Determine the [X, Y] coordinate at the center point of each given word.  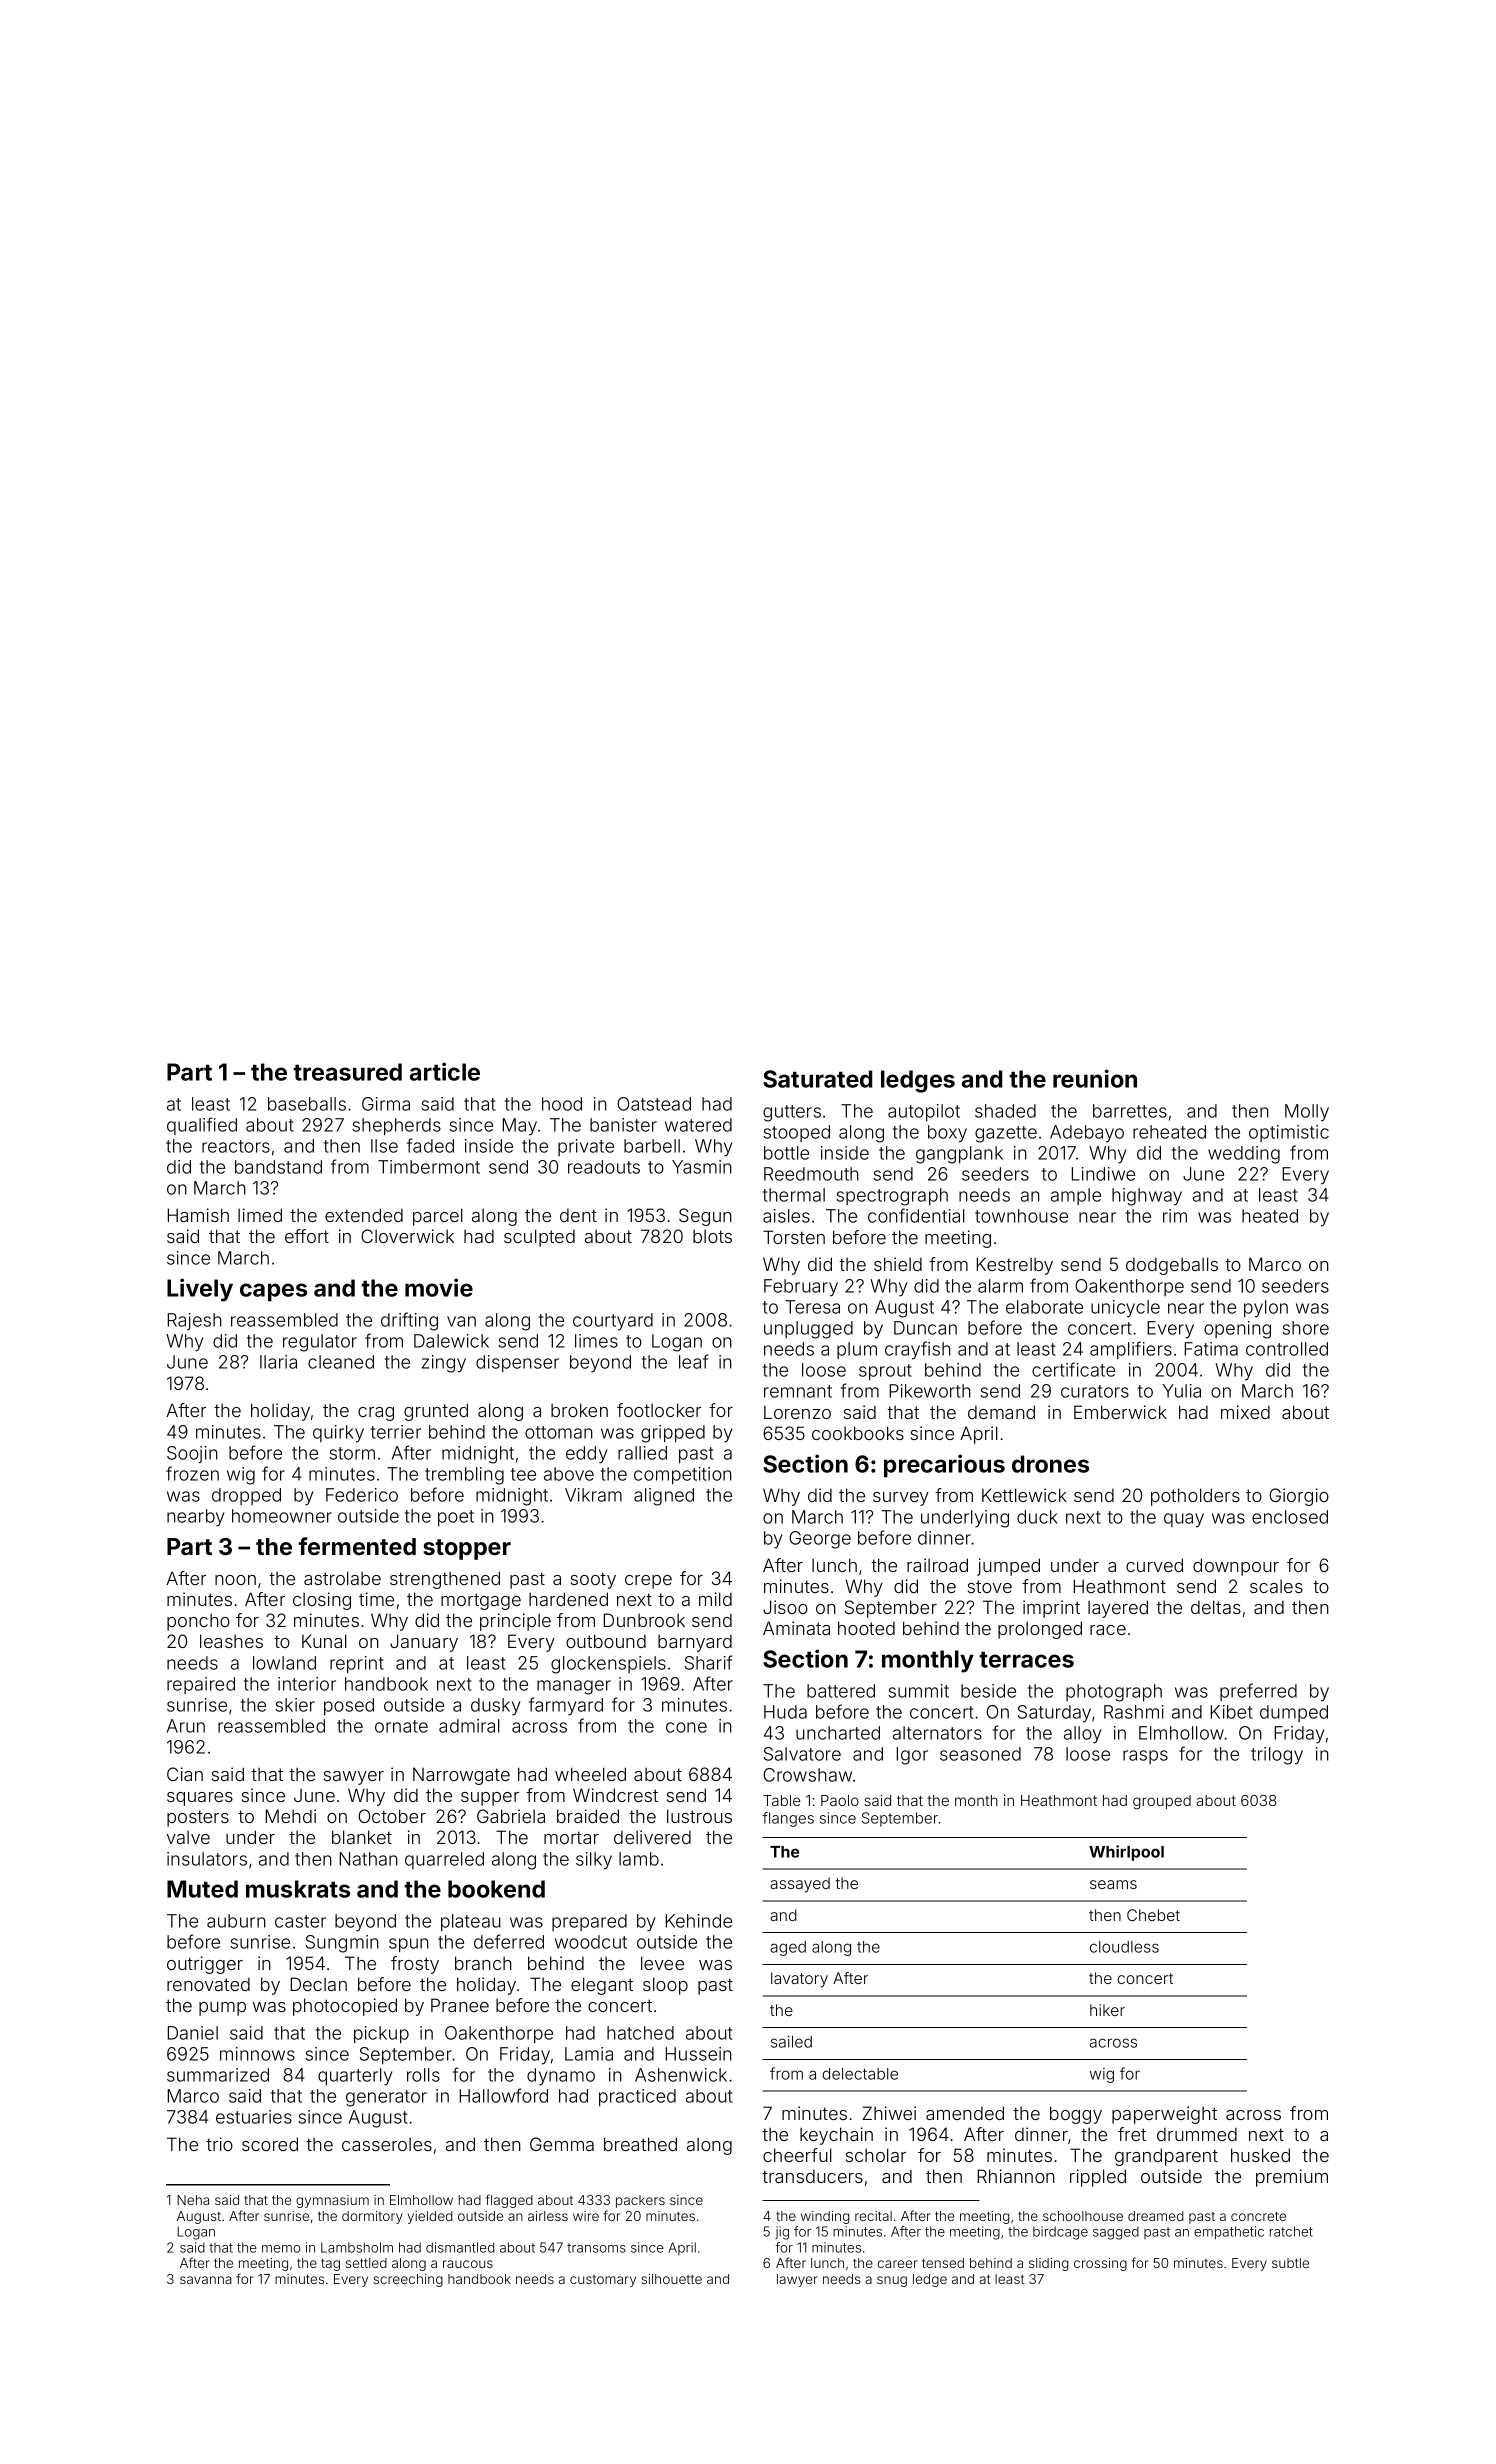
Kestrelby [1015, 1266]
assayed [800, 1885]
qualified [202, 1126]
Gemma [562, 2144]
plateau [471, 1922]
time [376, 1599]
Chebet [1153, 1915]
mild [715, 1599]
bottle [786, 1153]
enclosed [1290, 1517]
